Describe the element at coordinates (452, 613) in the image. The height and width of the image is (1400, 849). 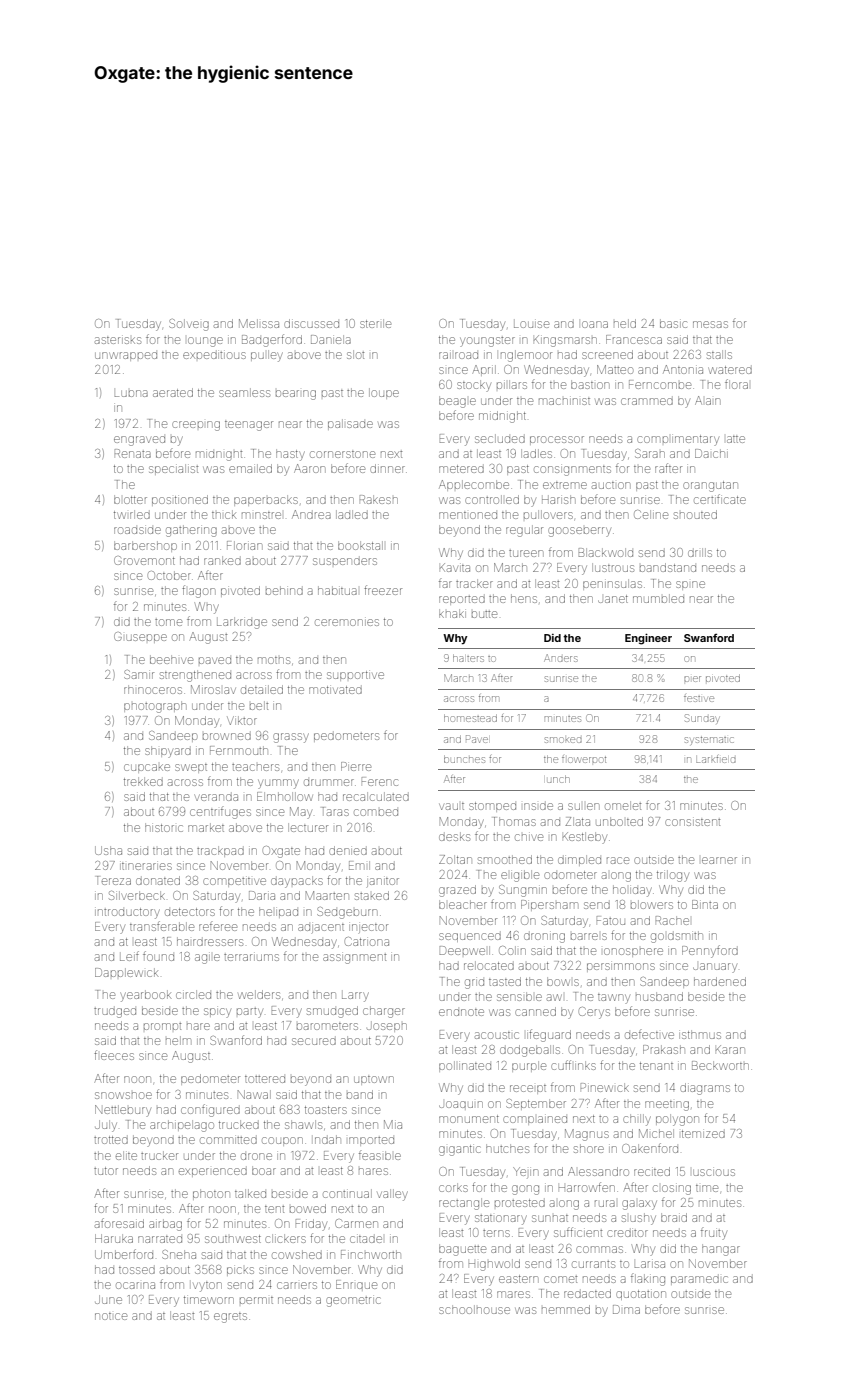
I see `khaki` at that location.
